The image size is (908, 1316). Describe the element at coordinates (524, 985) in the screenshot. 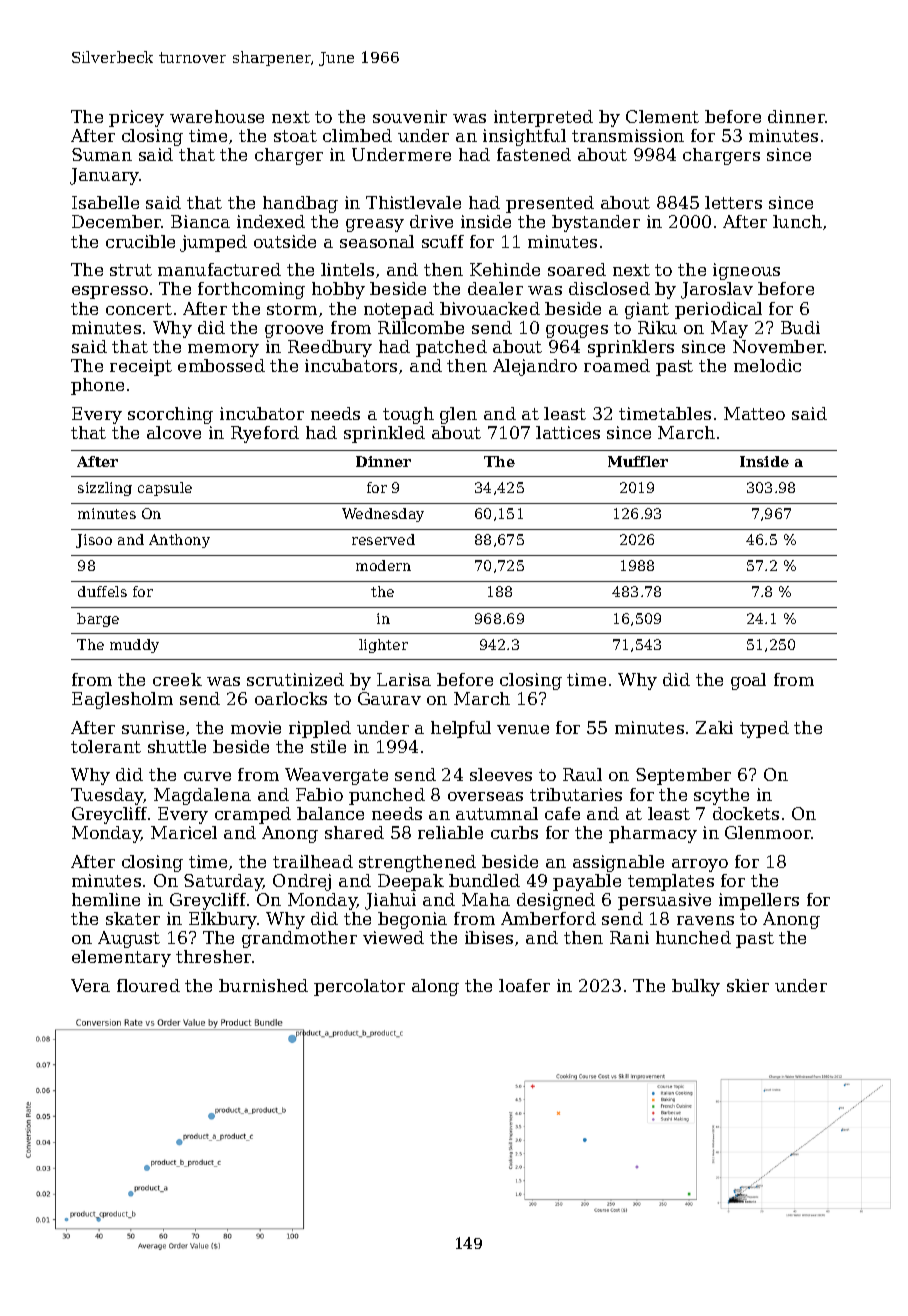

I see `loafer` at that location.
